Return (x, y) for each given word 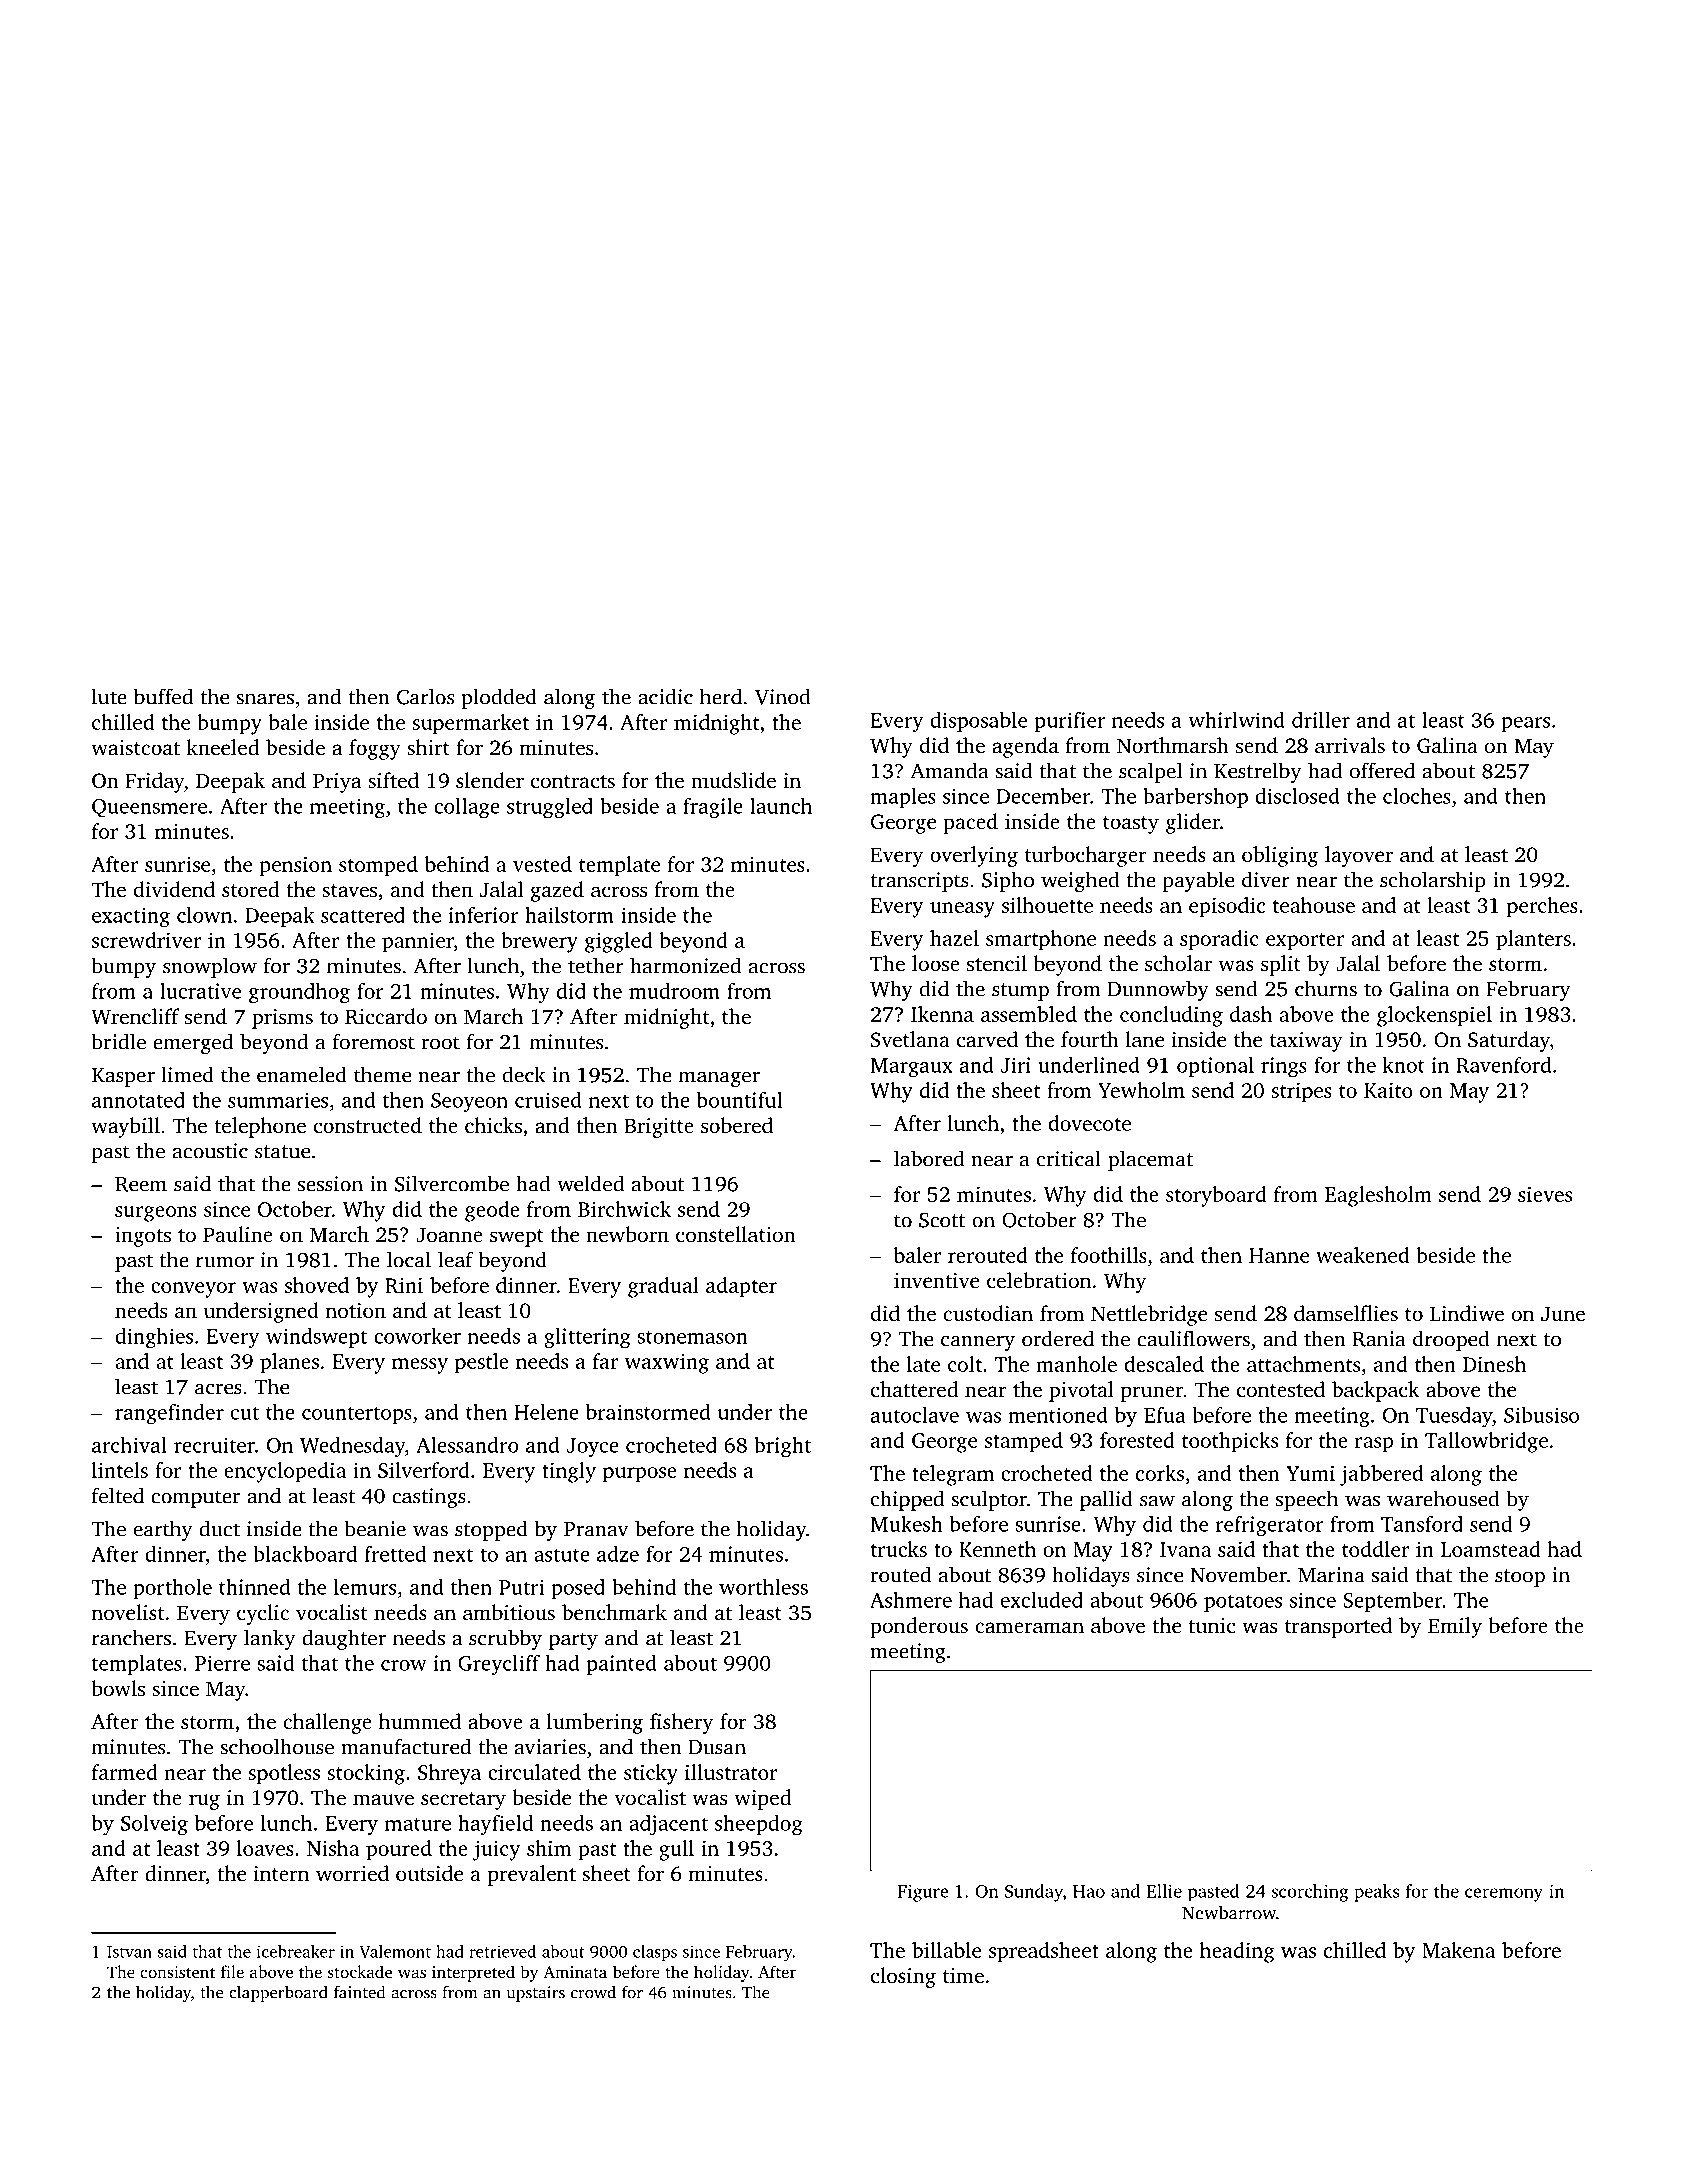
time (963, 1975)
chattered (914, 1389)
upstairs (536, 1994)
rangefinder (169, 1414)
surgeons (156, 1214)
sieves (1545, 1194)
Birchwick (624, 1209)
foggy (375, 749)
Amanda (949, 770)
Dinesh (1494, 1364)
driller (1321, 720)
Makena (1458, 1950)
